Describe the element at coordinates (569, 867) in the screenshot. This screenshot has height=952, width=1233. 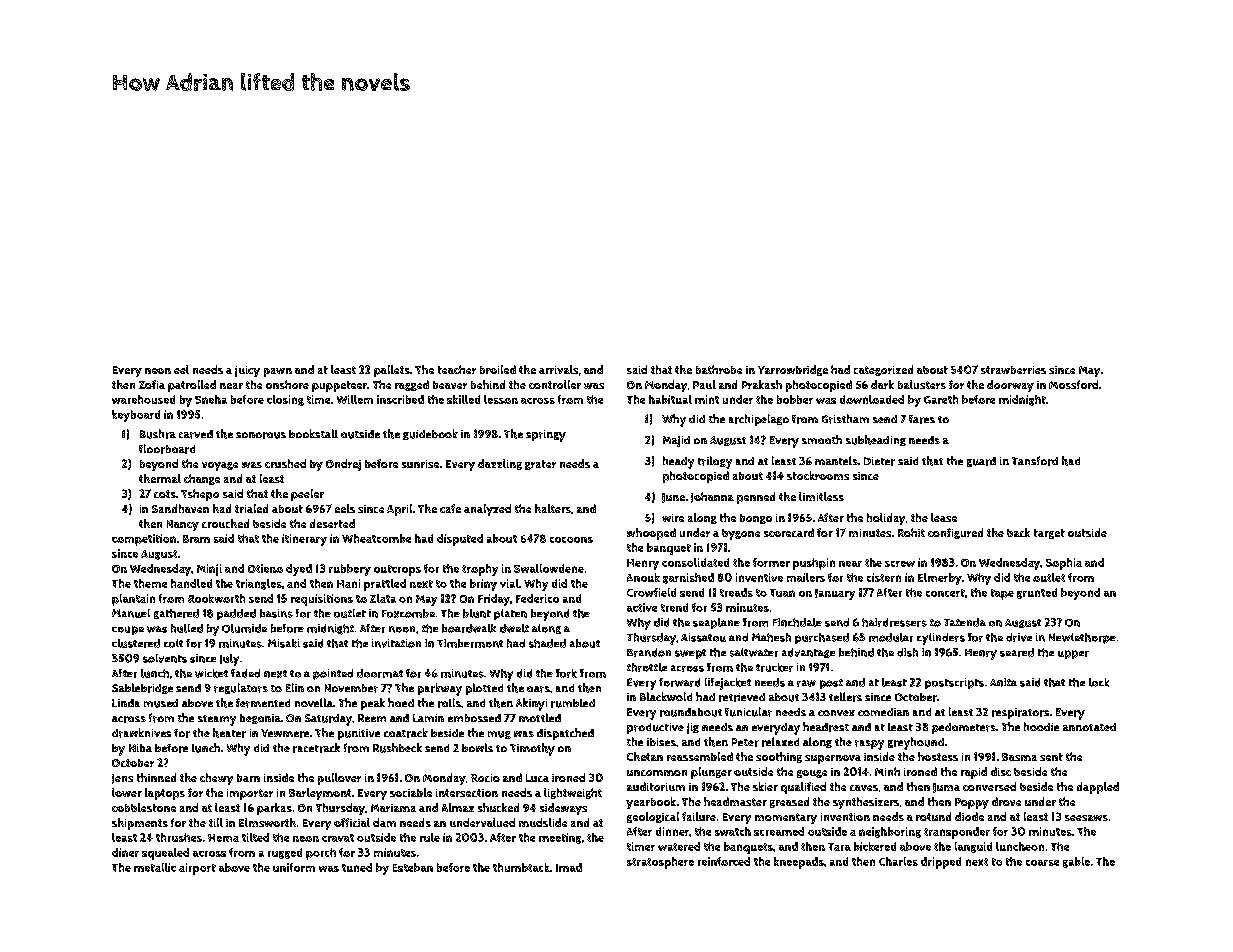
I see `Imad` at that location.
